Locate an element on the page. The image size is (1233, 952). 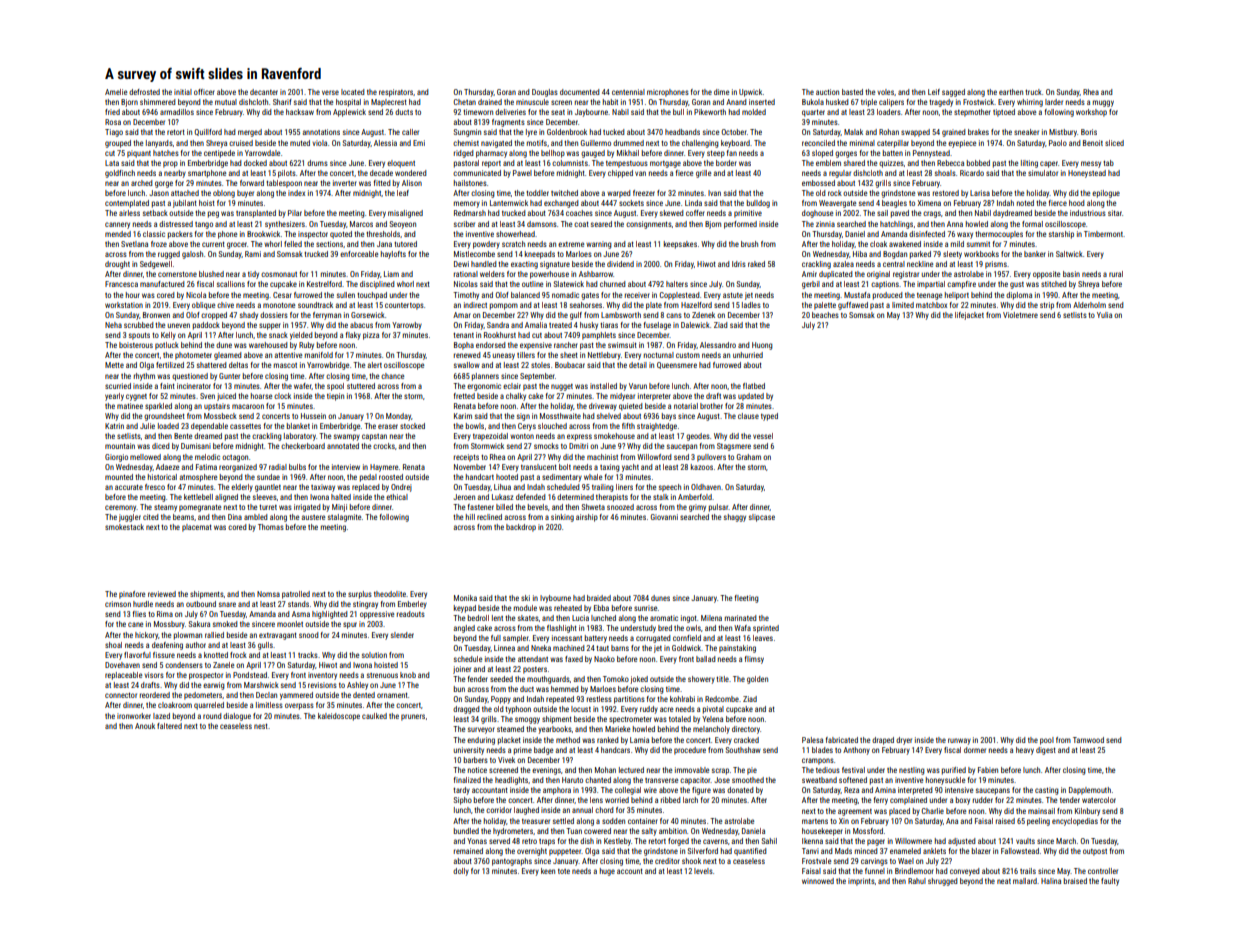
mouthguards is located at coordinates (548, 680).
